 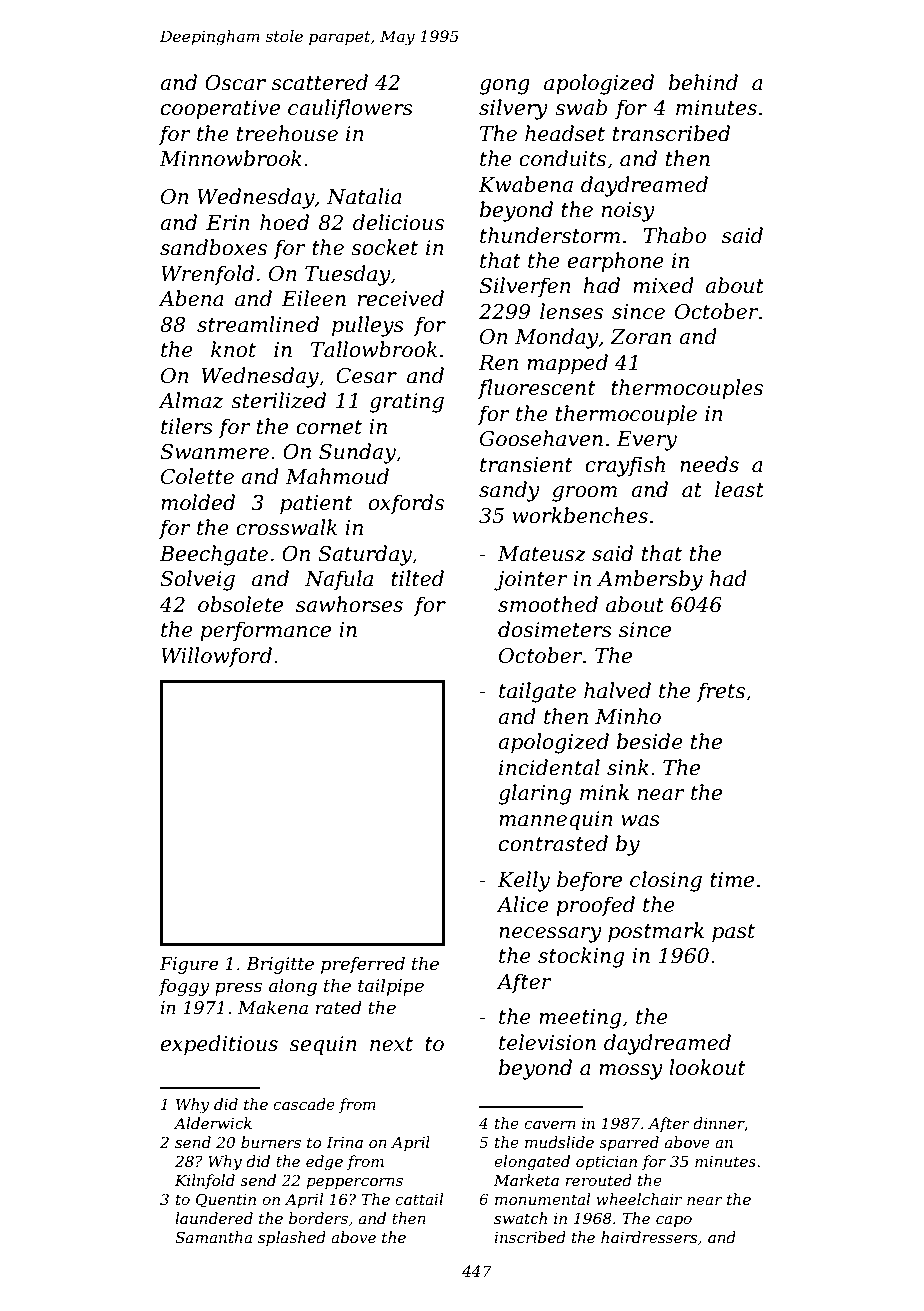 I want to click on expeditious, so click(x=219, y=1045).
